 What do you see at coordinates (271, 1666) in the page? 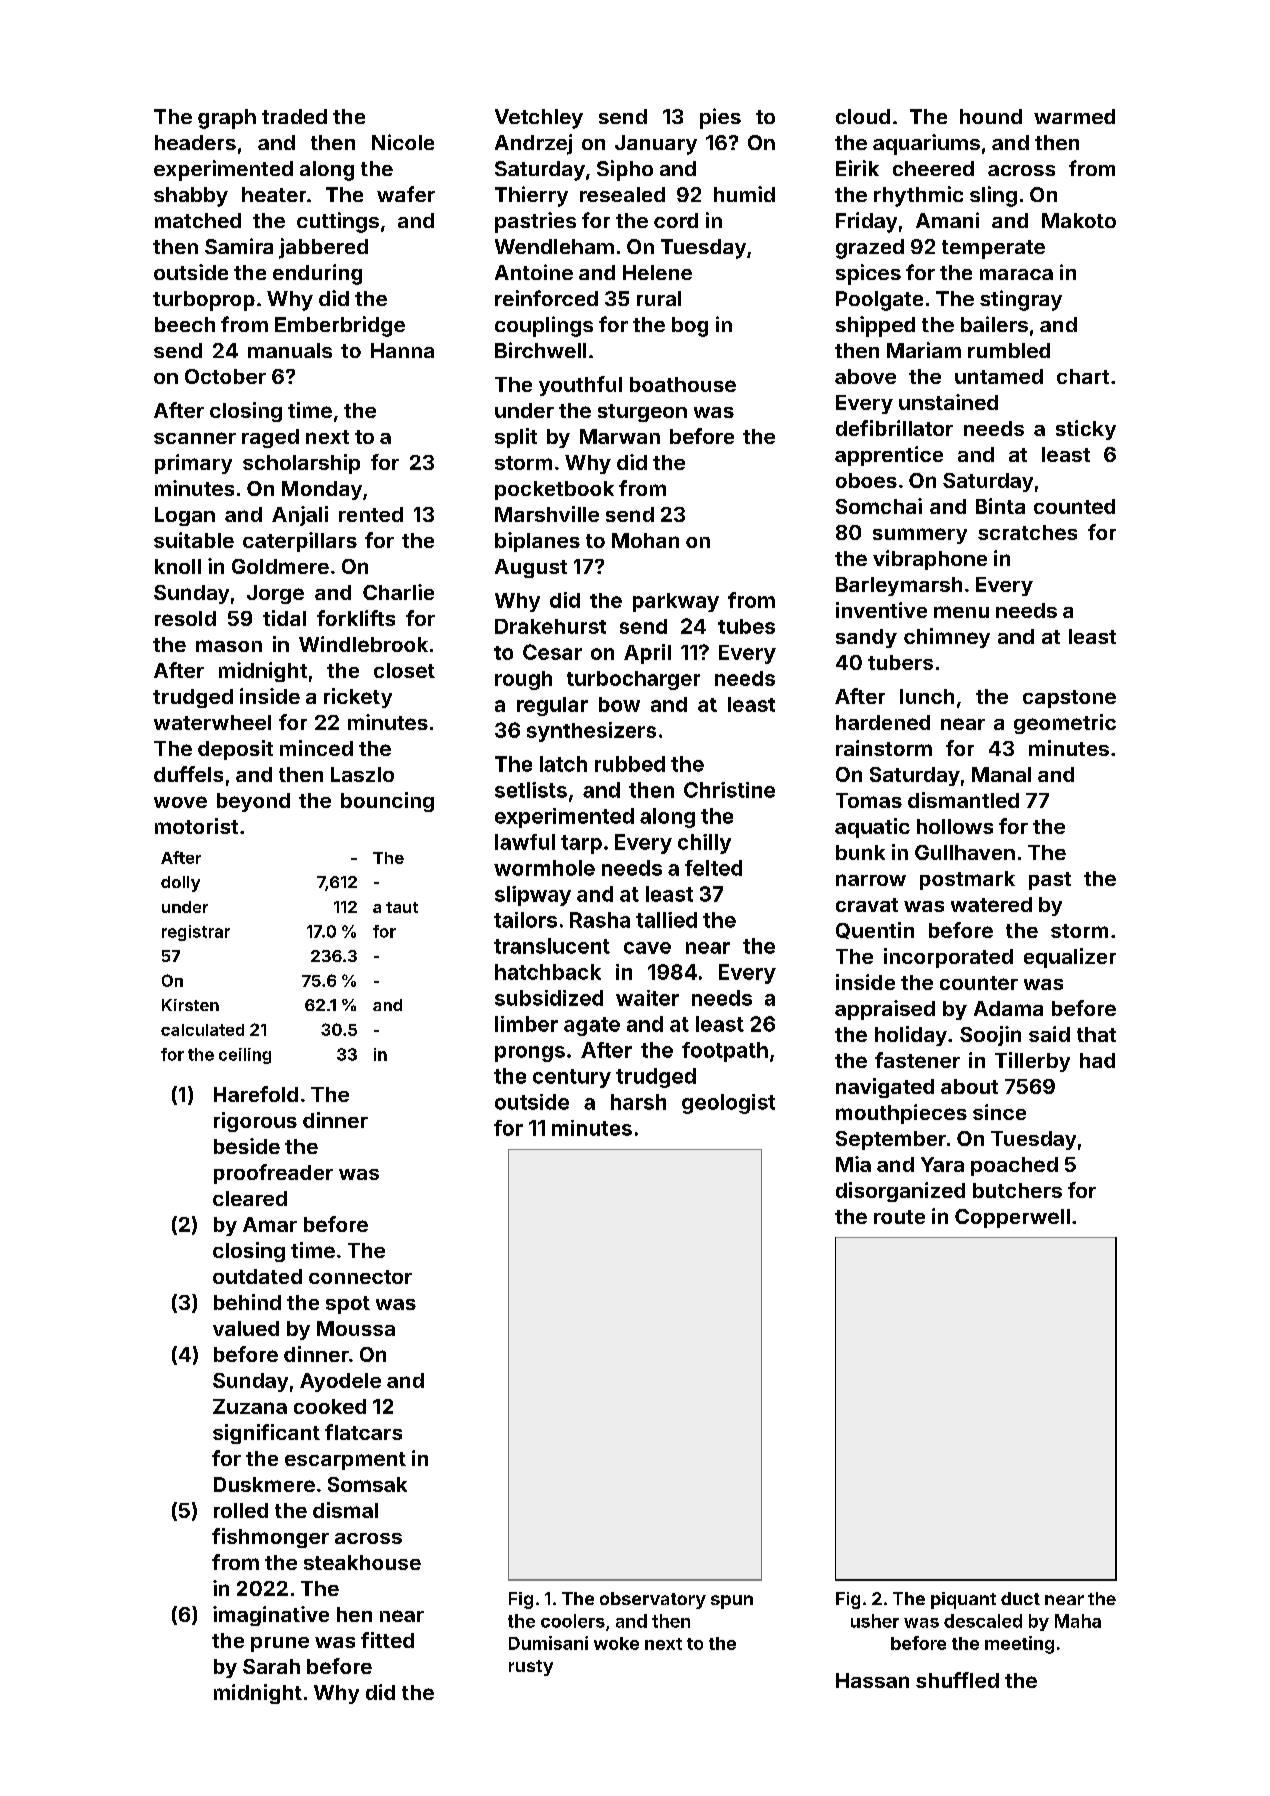
I see `Sarah` at bounding box center [271, 1666].
